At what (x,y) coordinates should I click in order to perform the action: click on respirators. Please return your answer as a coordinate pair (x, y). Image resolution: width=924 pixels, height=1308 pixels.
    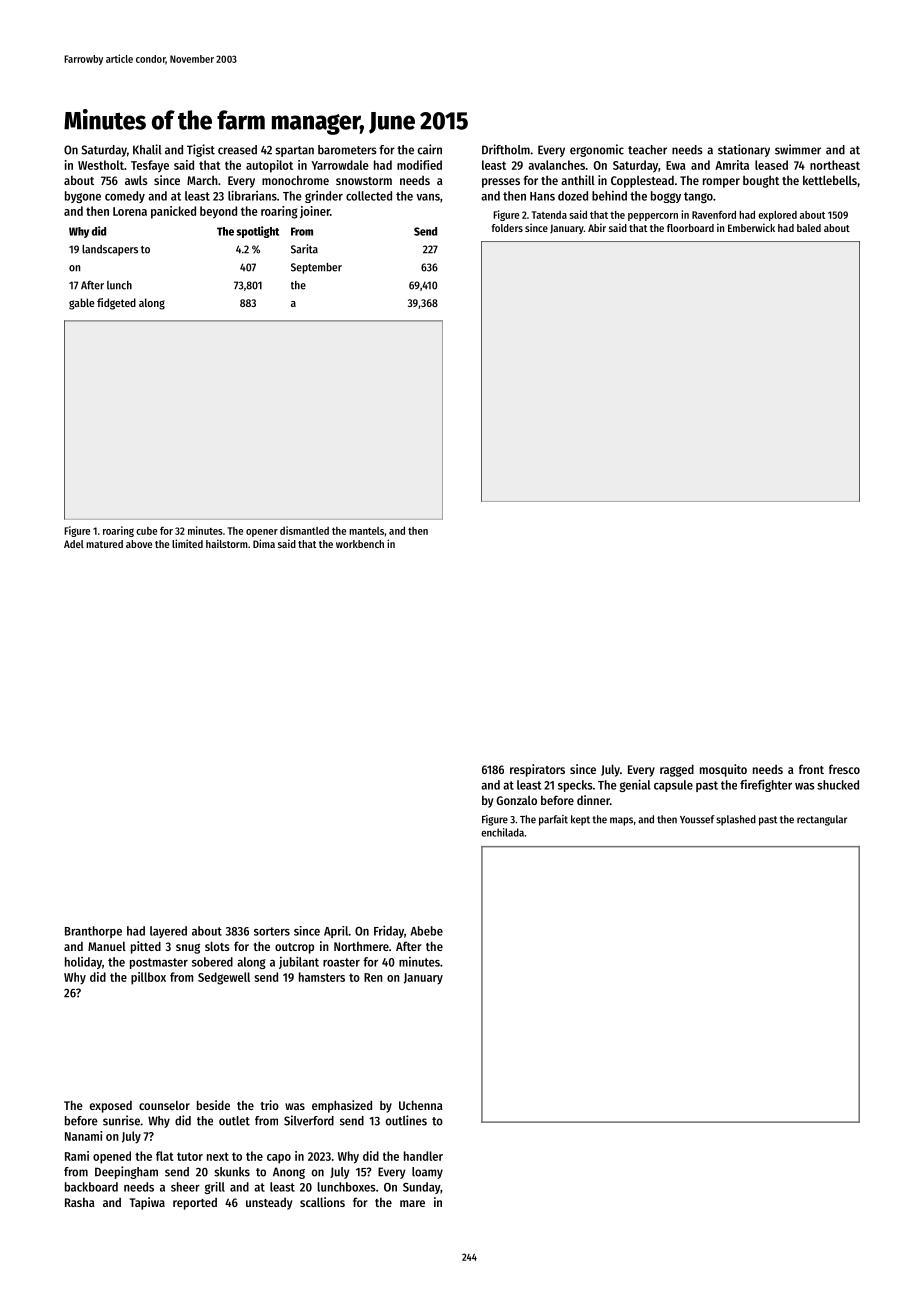
    Looking at the image, I should click on (537, 770).
